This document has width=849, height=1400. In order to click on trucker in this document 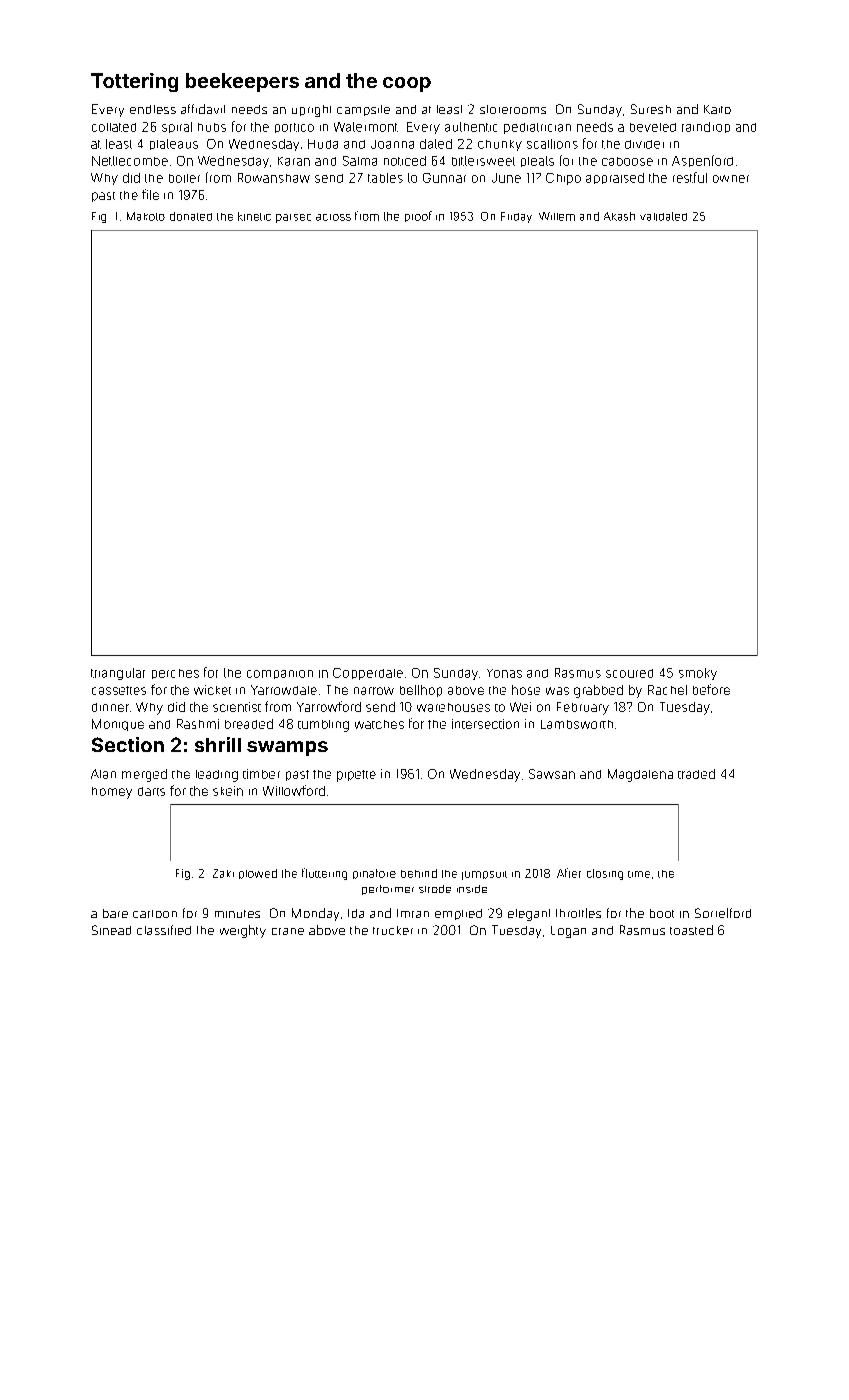, I will do `click(393, 930)`.
